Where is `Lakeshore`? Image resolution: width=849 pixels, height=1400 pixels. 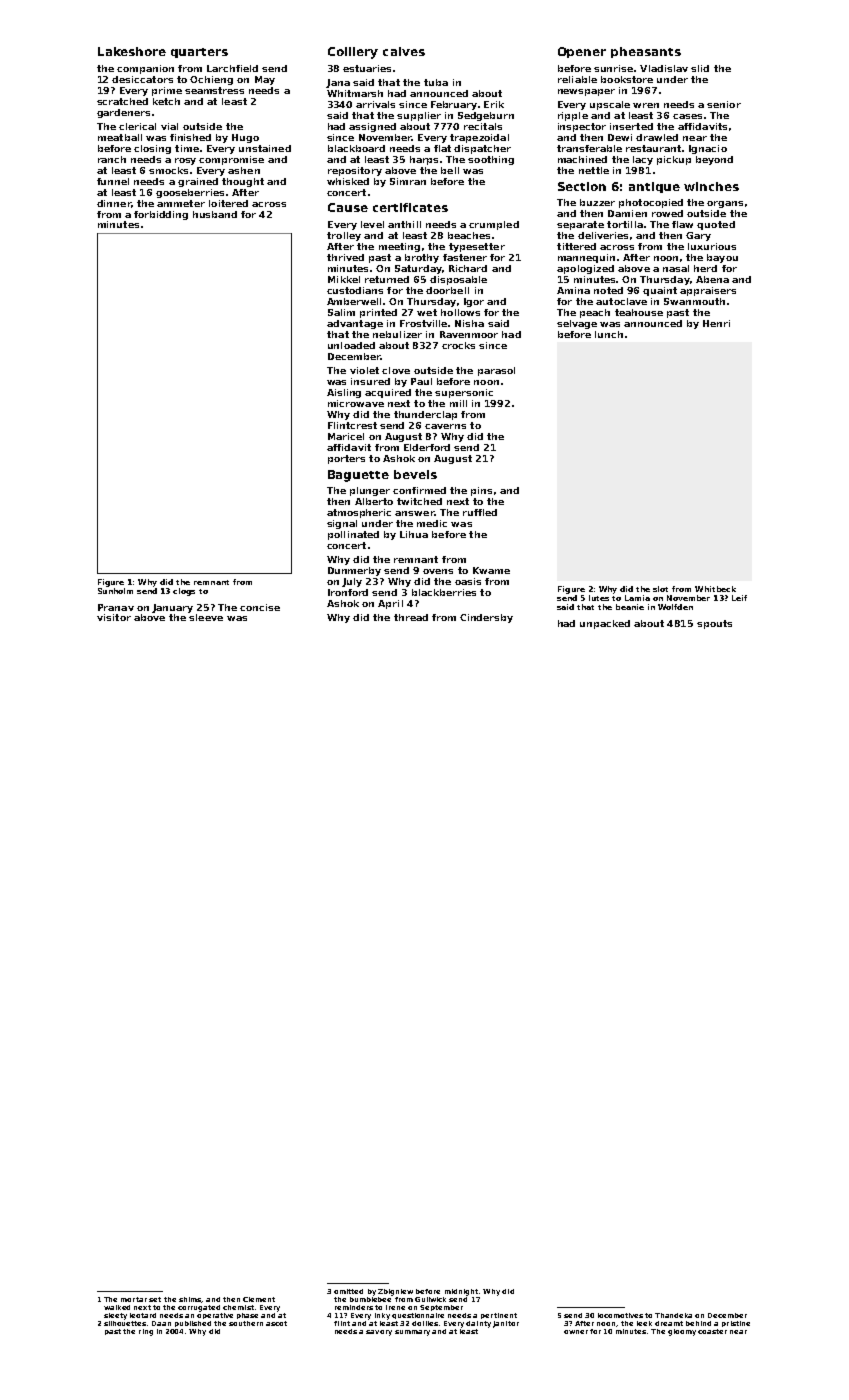 Lakeshore is located at coordinates (132, 51).
